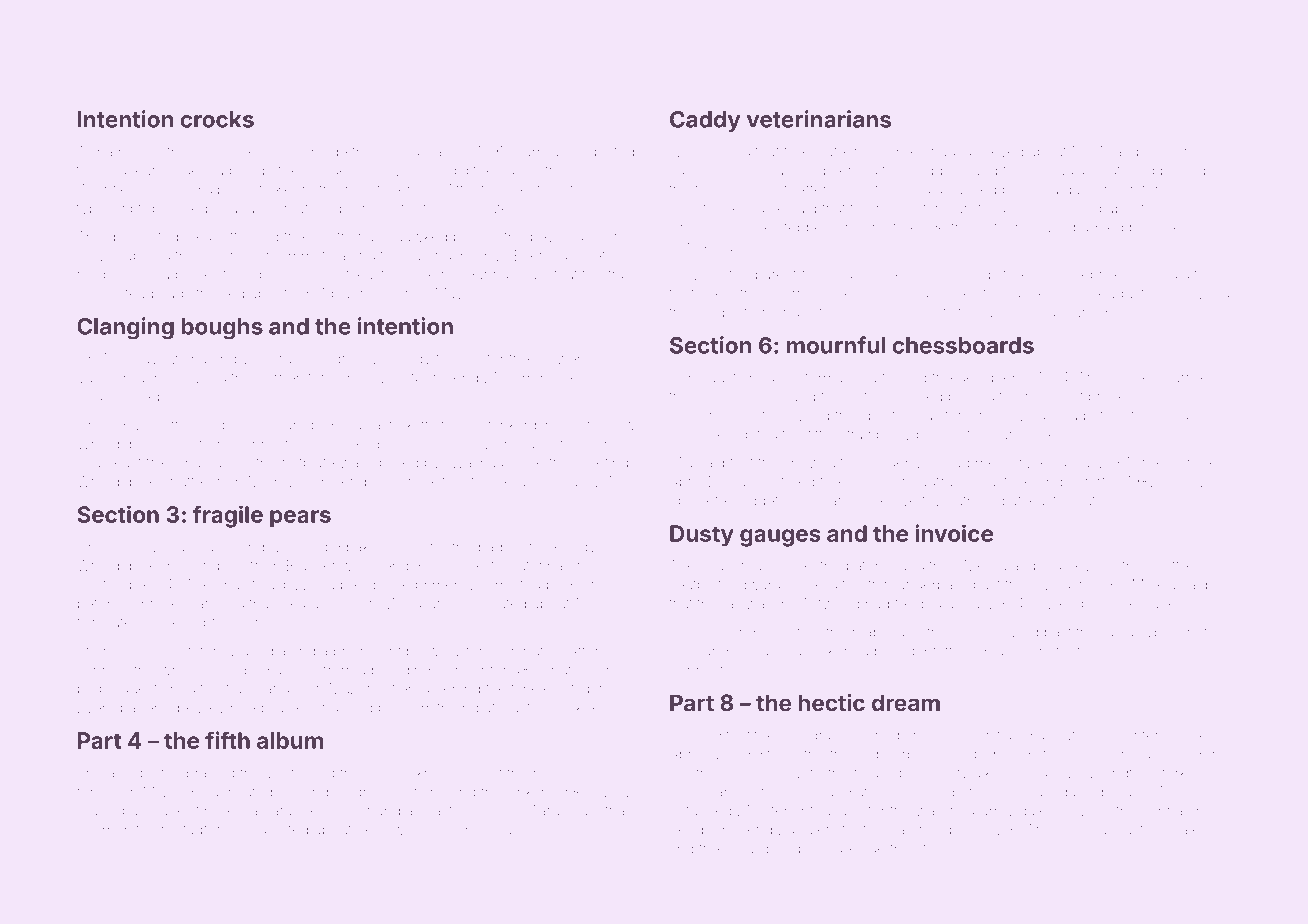 The width and height of the screenshot is (1308, 924). Describe the element at coordinates (705, 121) in the screenshot. I see `Caddy` at that location.
